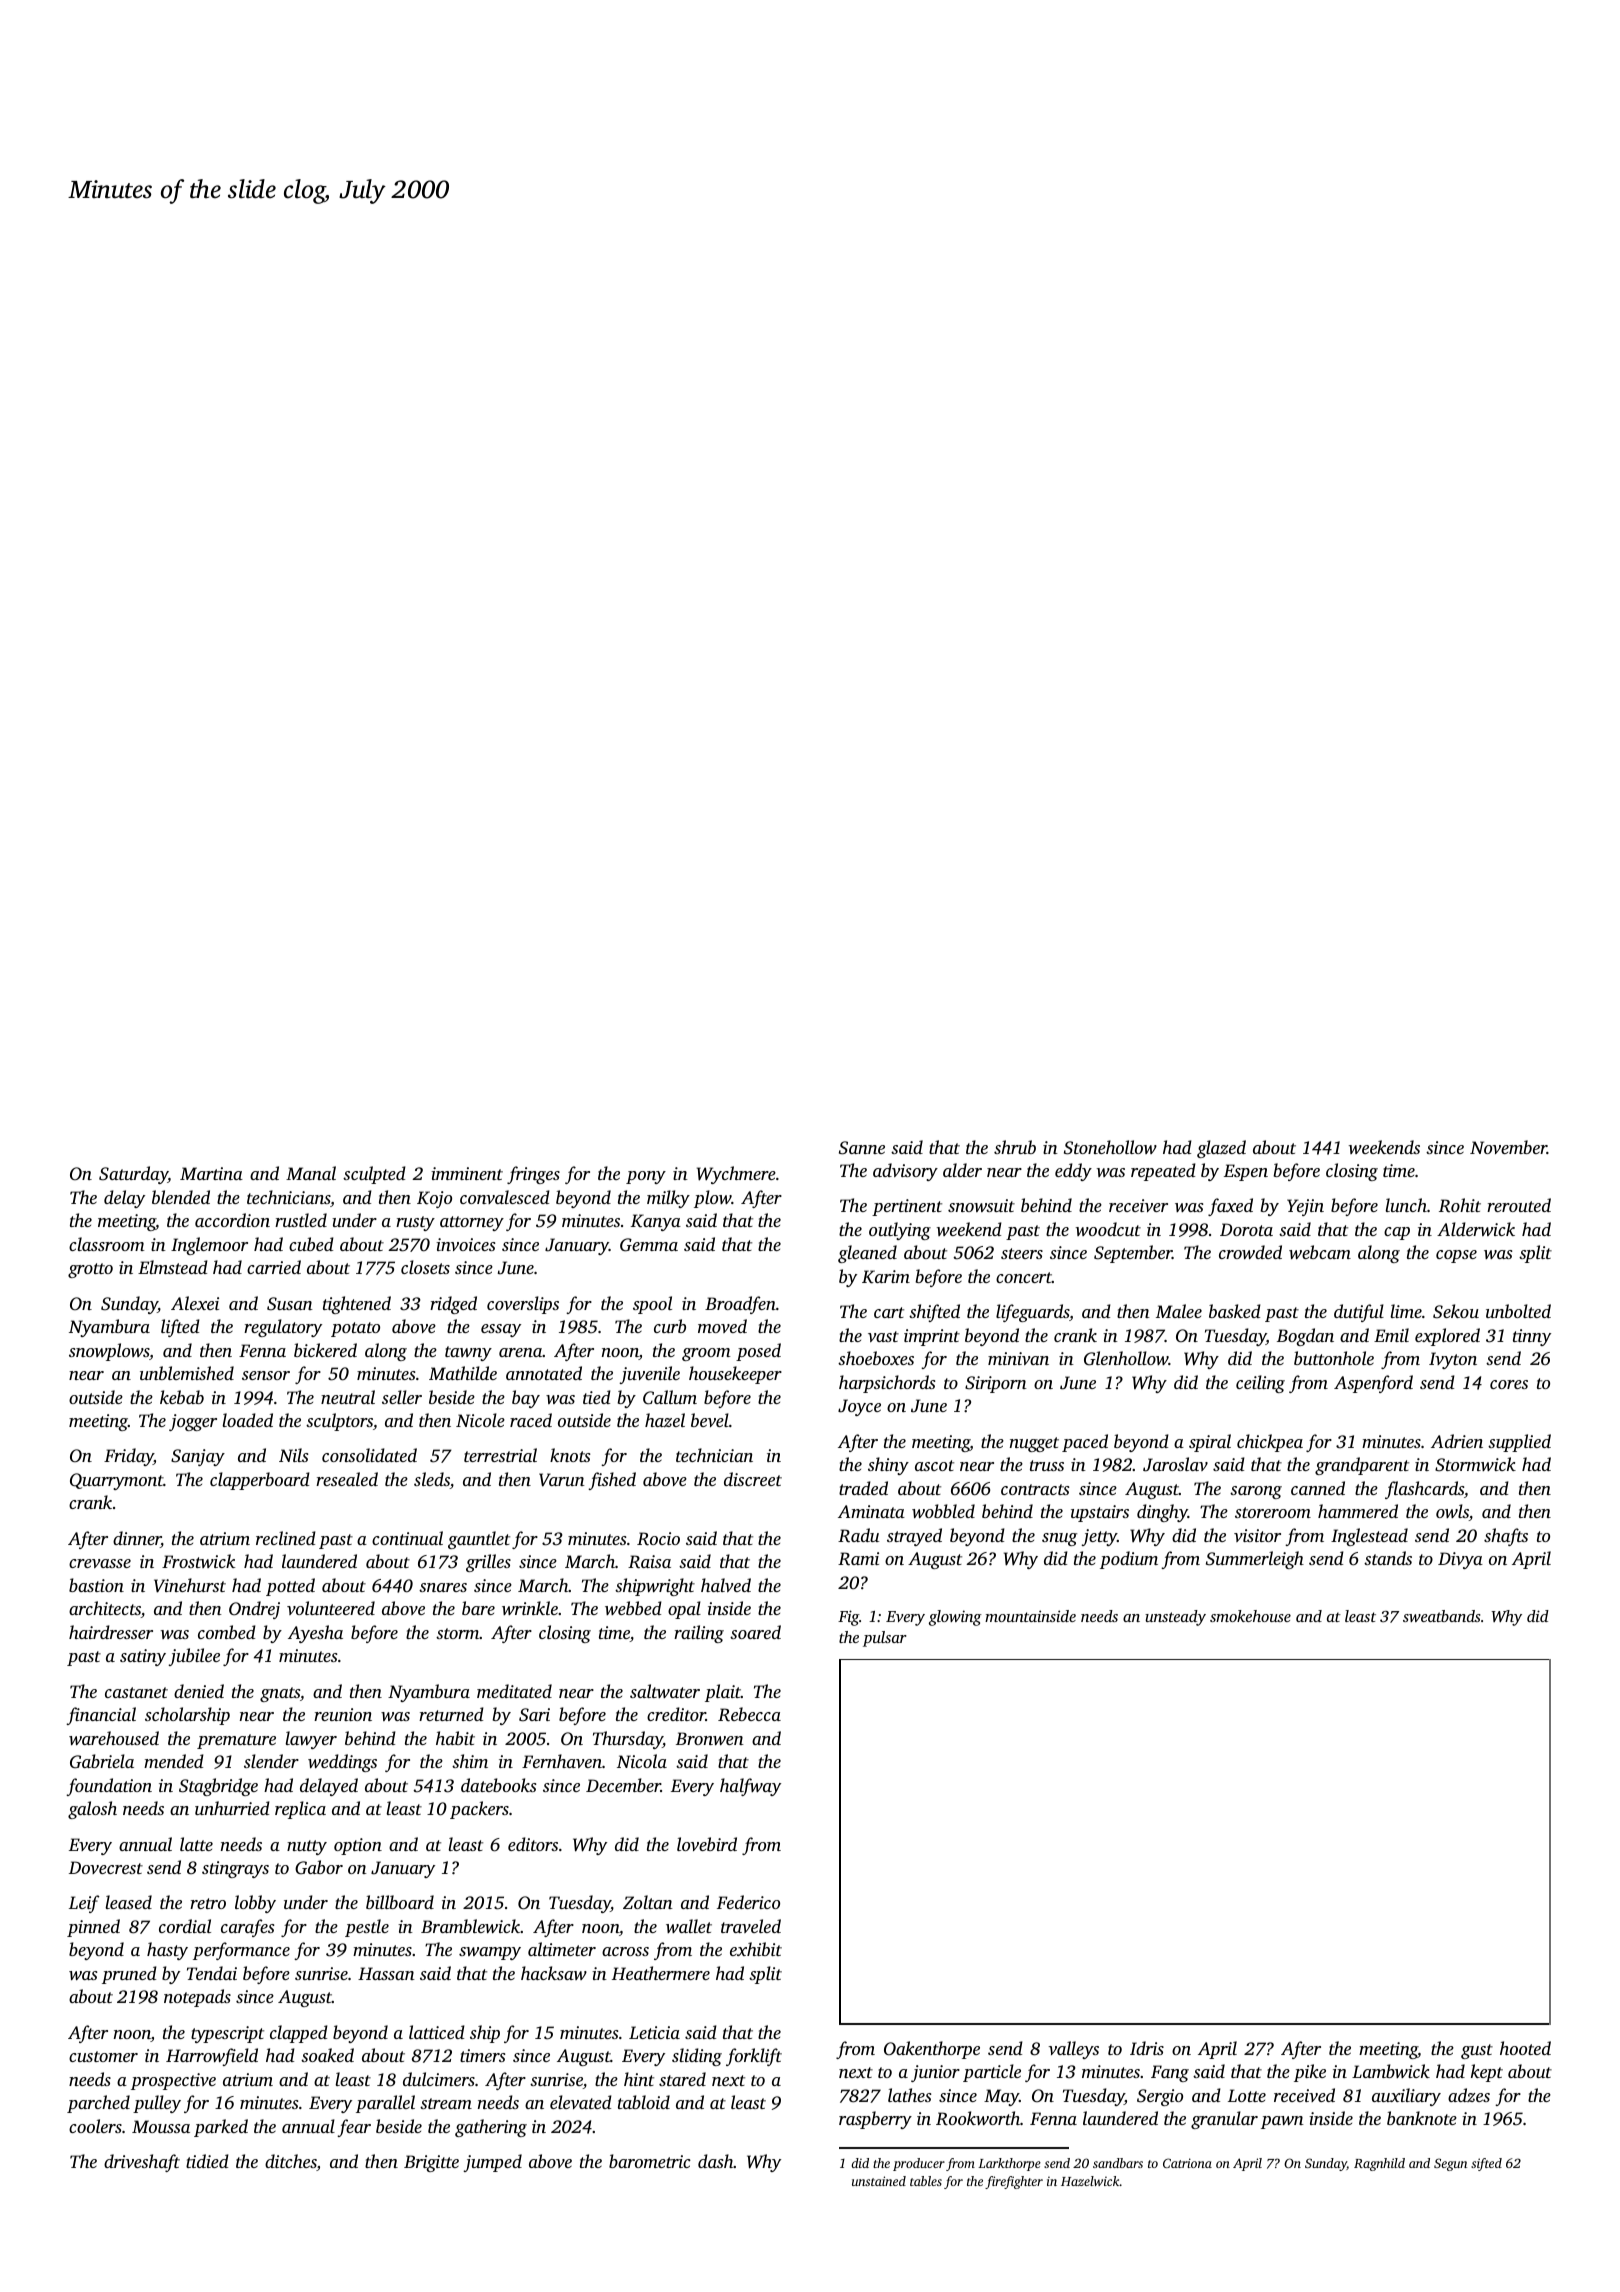 Image resolution: width=1620 pixels, height=2292 pixels. What do you see at coordinates (142, 2163) in the document?
I see `driveshaft` at bounding box center [142, 2163].
